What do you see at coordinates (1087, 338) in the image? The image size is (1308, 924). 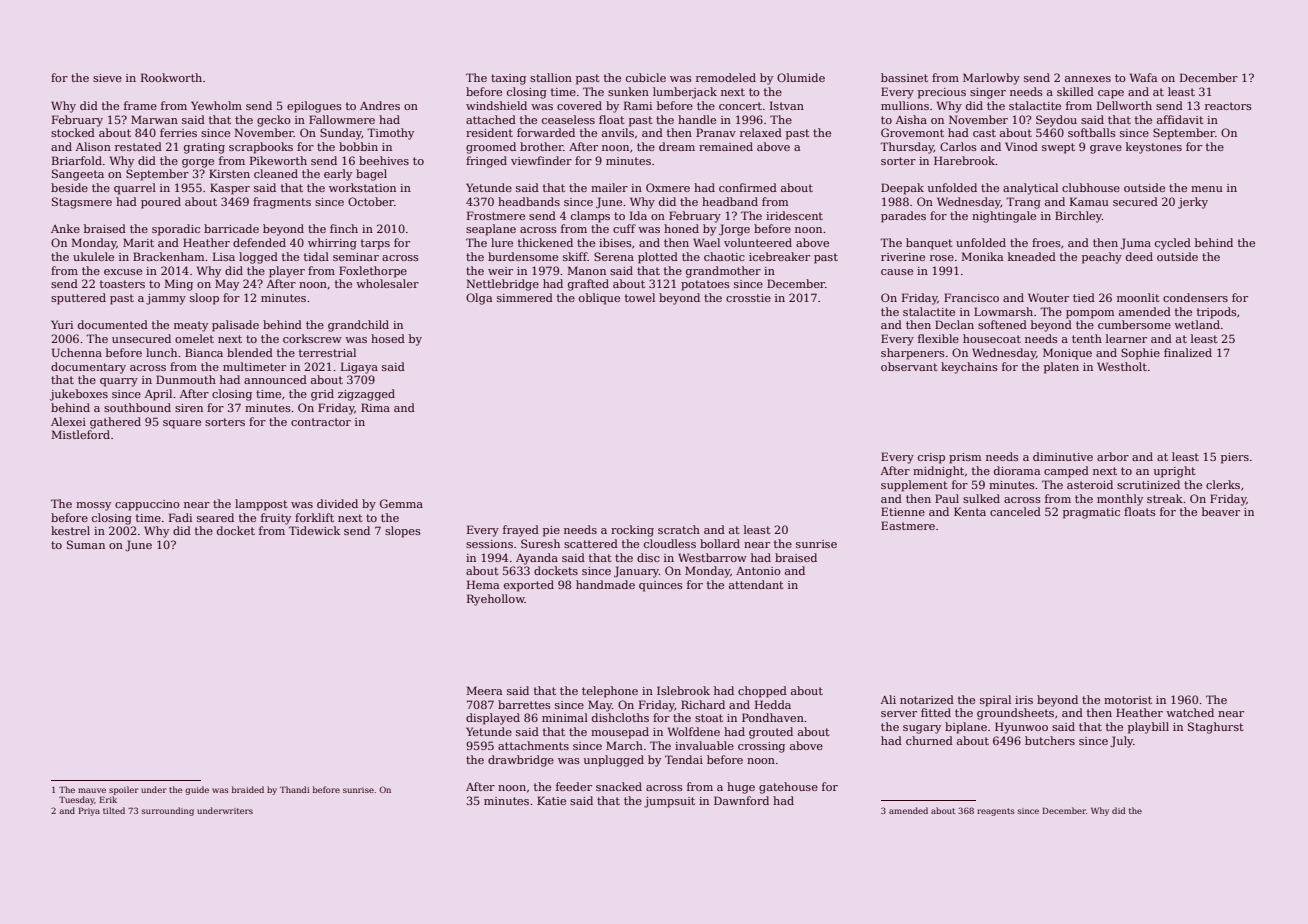 I see `tenth` at bounding box center [1087, 338].
